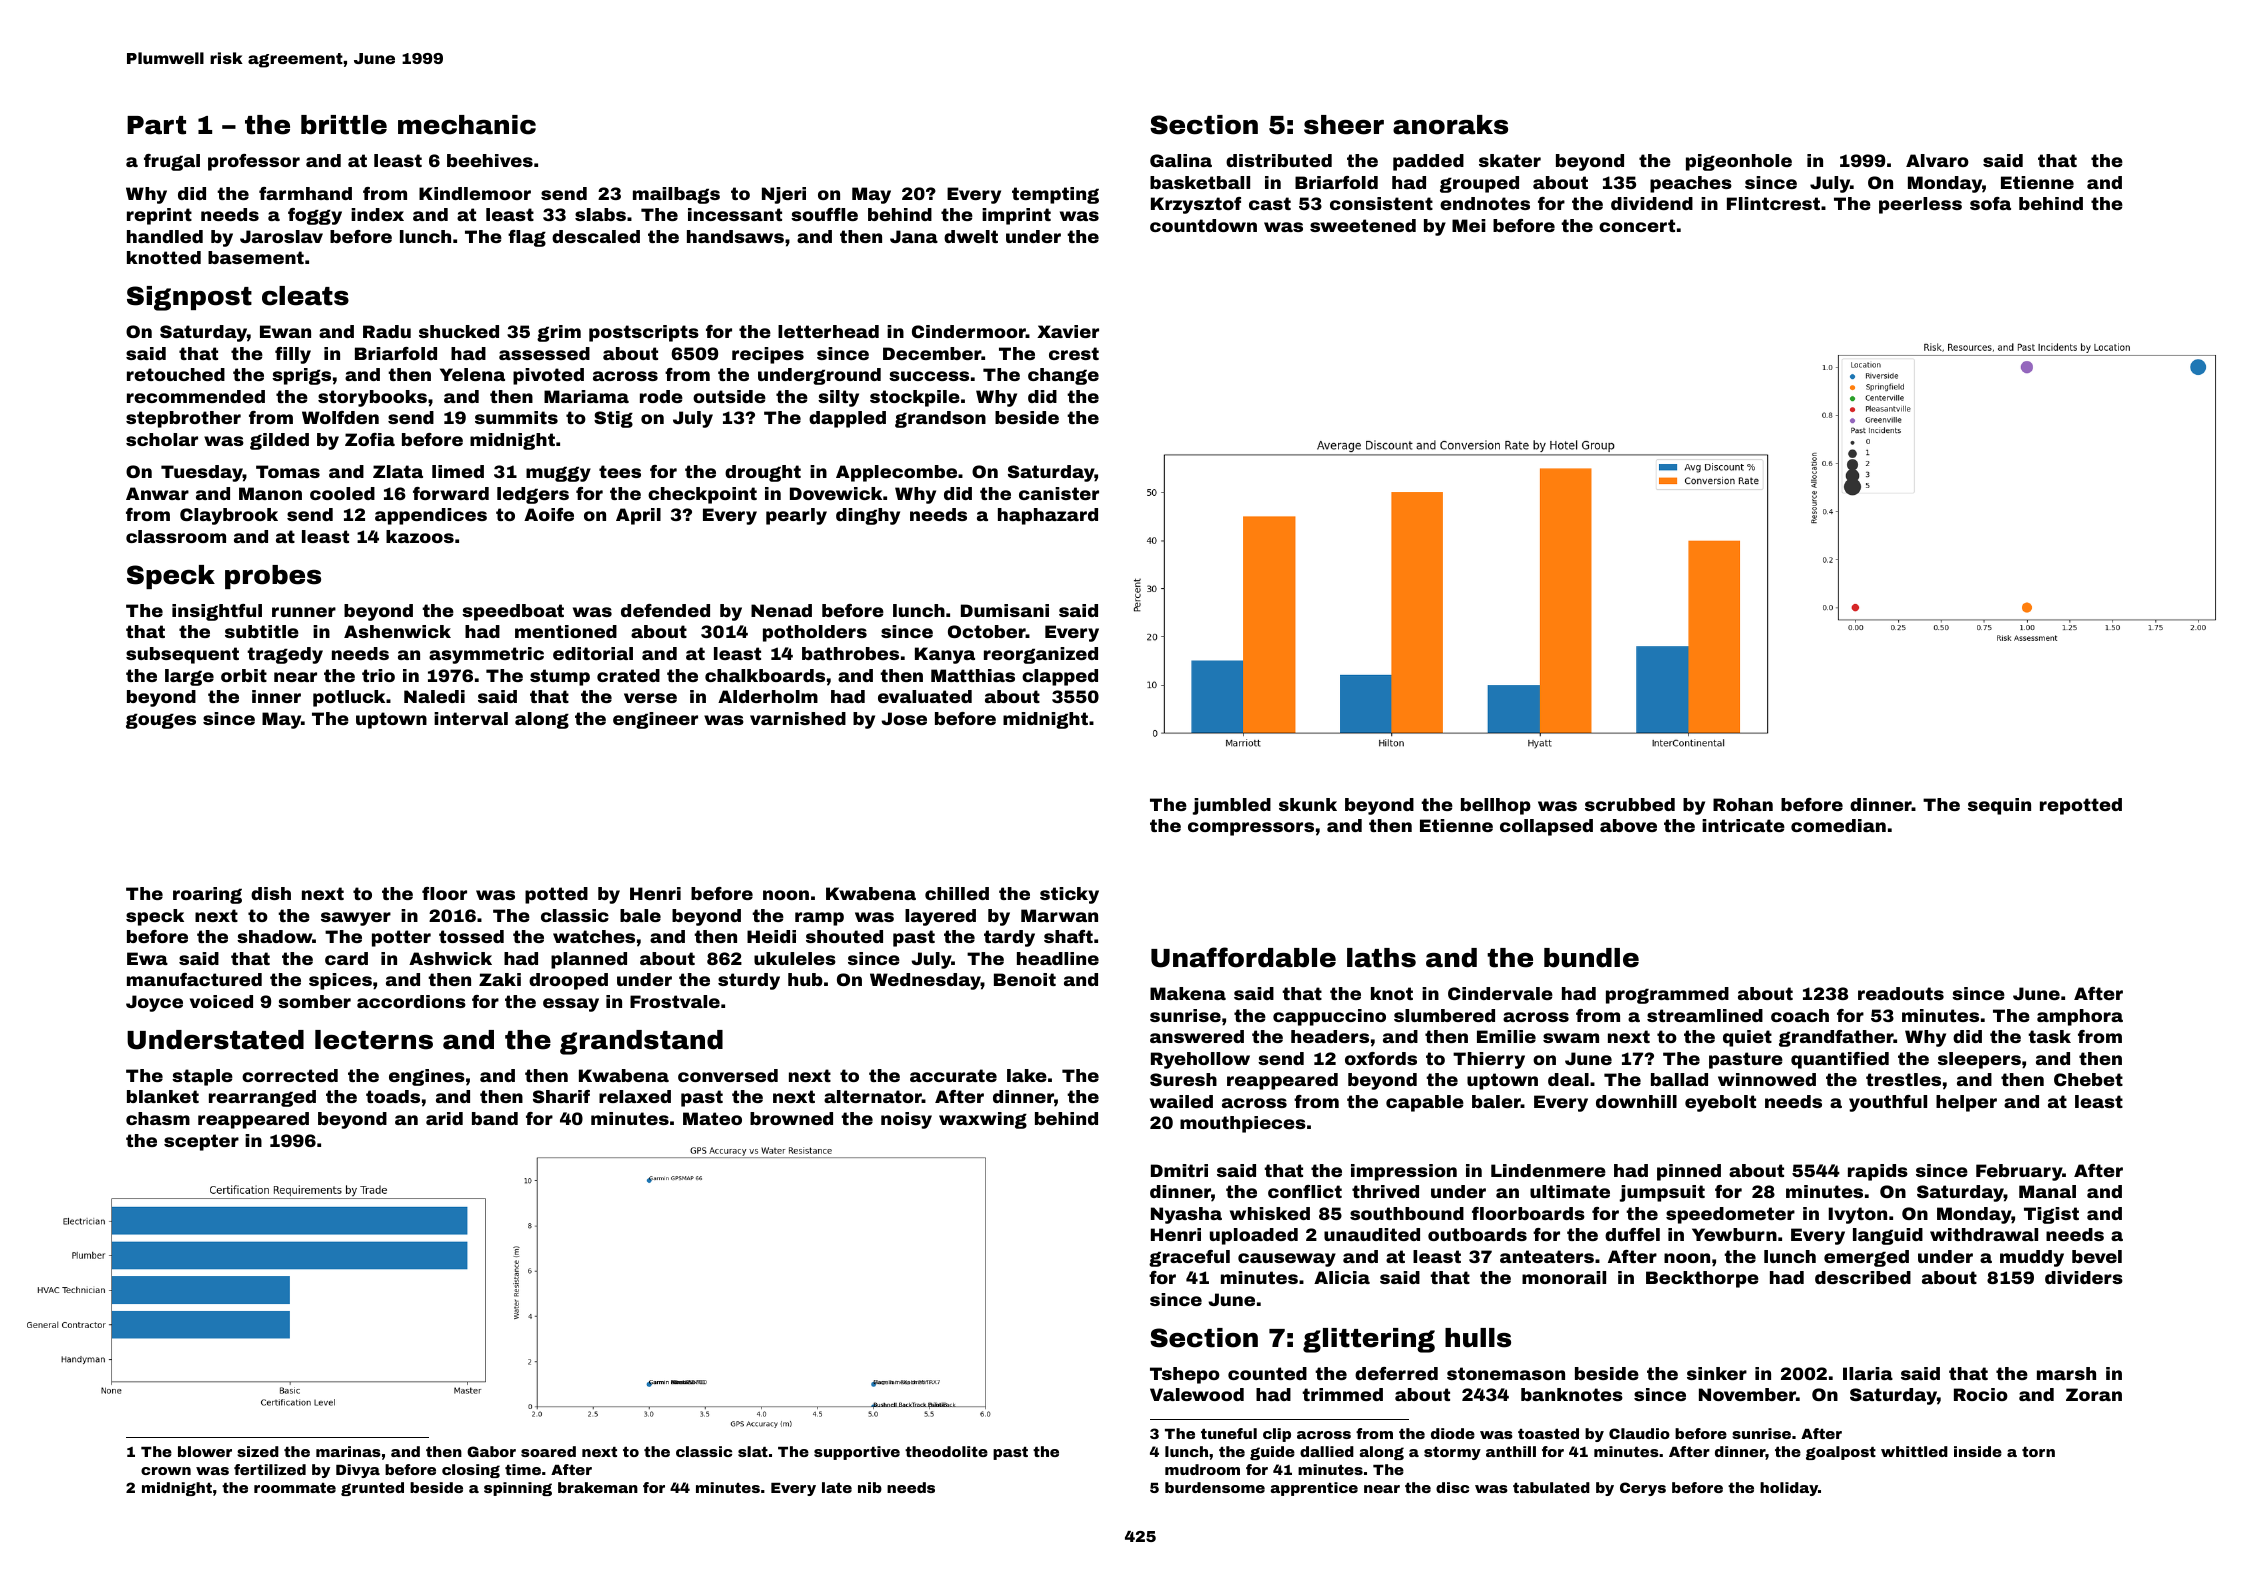 This document has height=1591, width=2249. I want to click on sheer, so click(1344, 125).
